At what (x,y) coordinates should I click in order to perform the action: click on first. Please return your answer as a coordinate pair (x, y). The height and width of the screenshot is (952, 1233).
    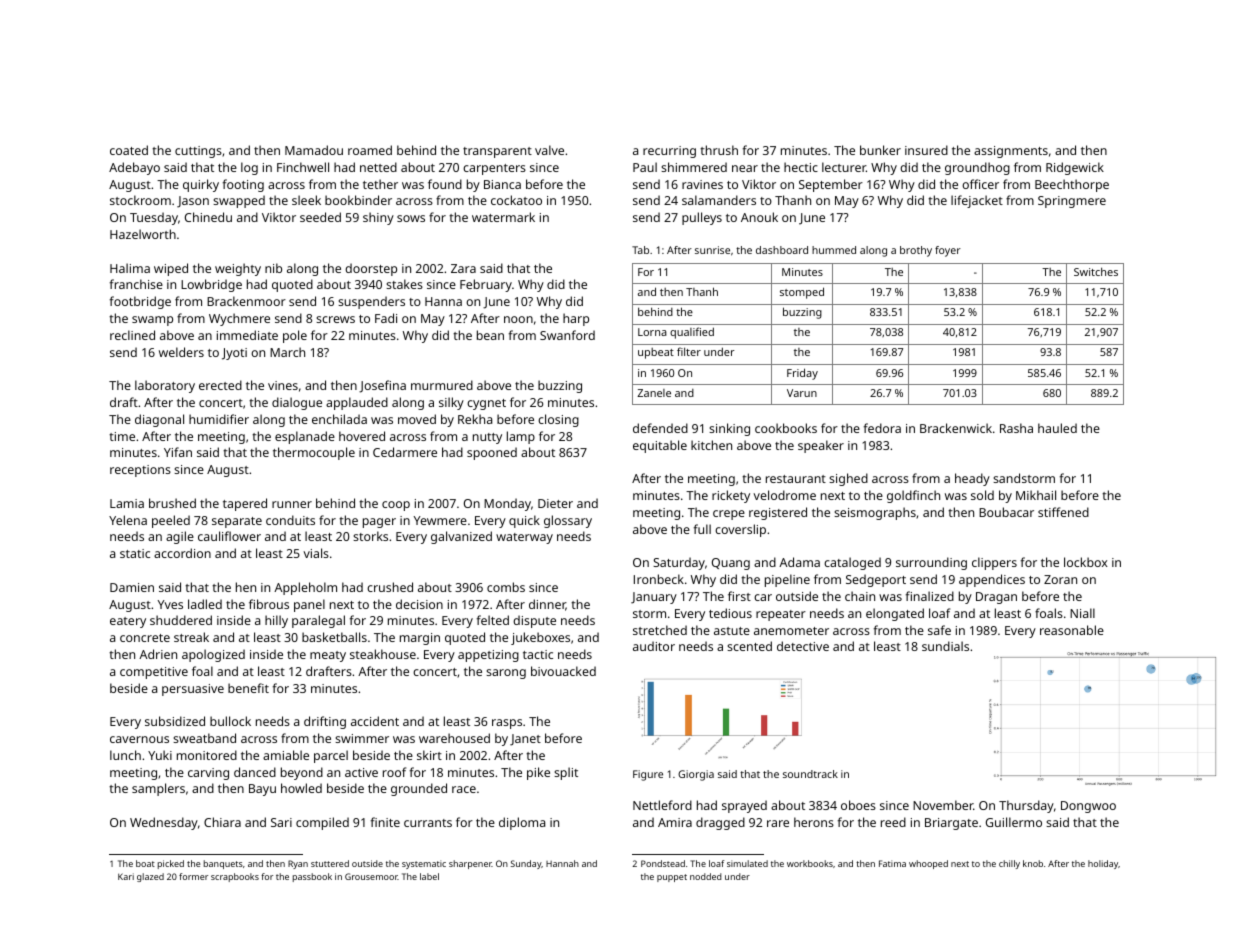
    Looking at the image, I should click on (739, 596).
